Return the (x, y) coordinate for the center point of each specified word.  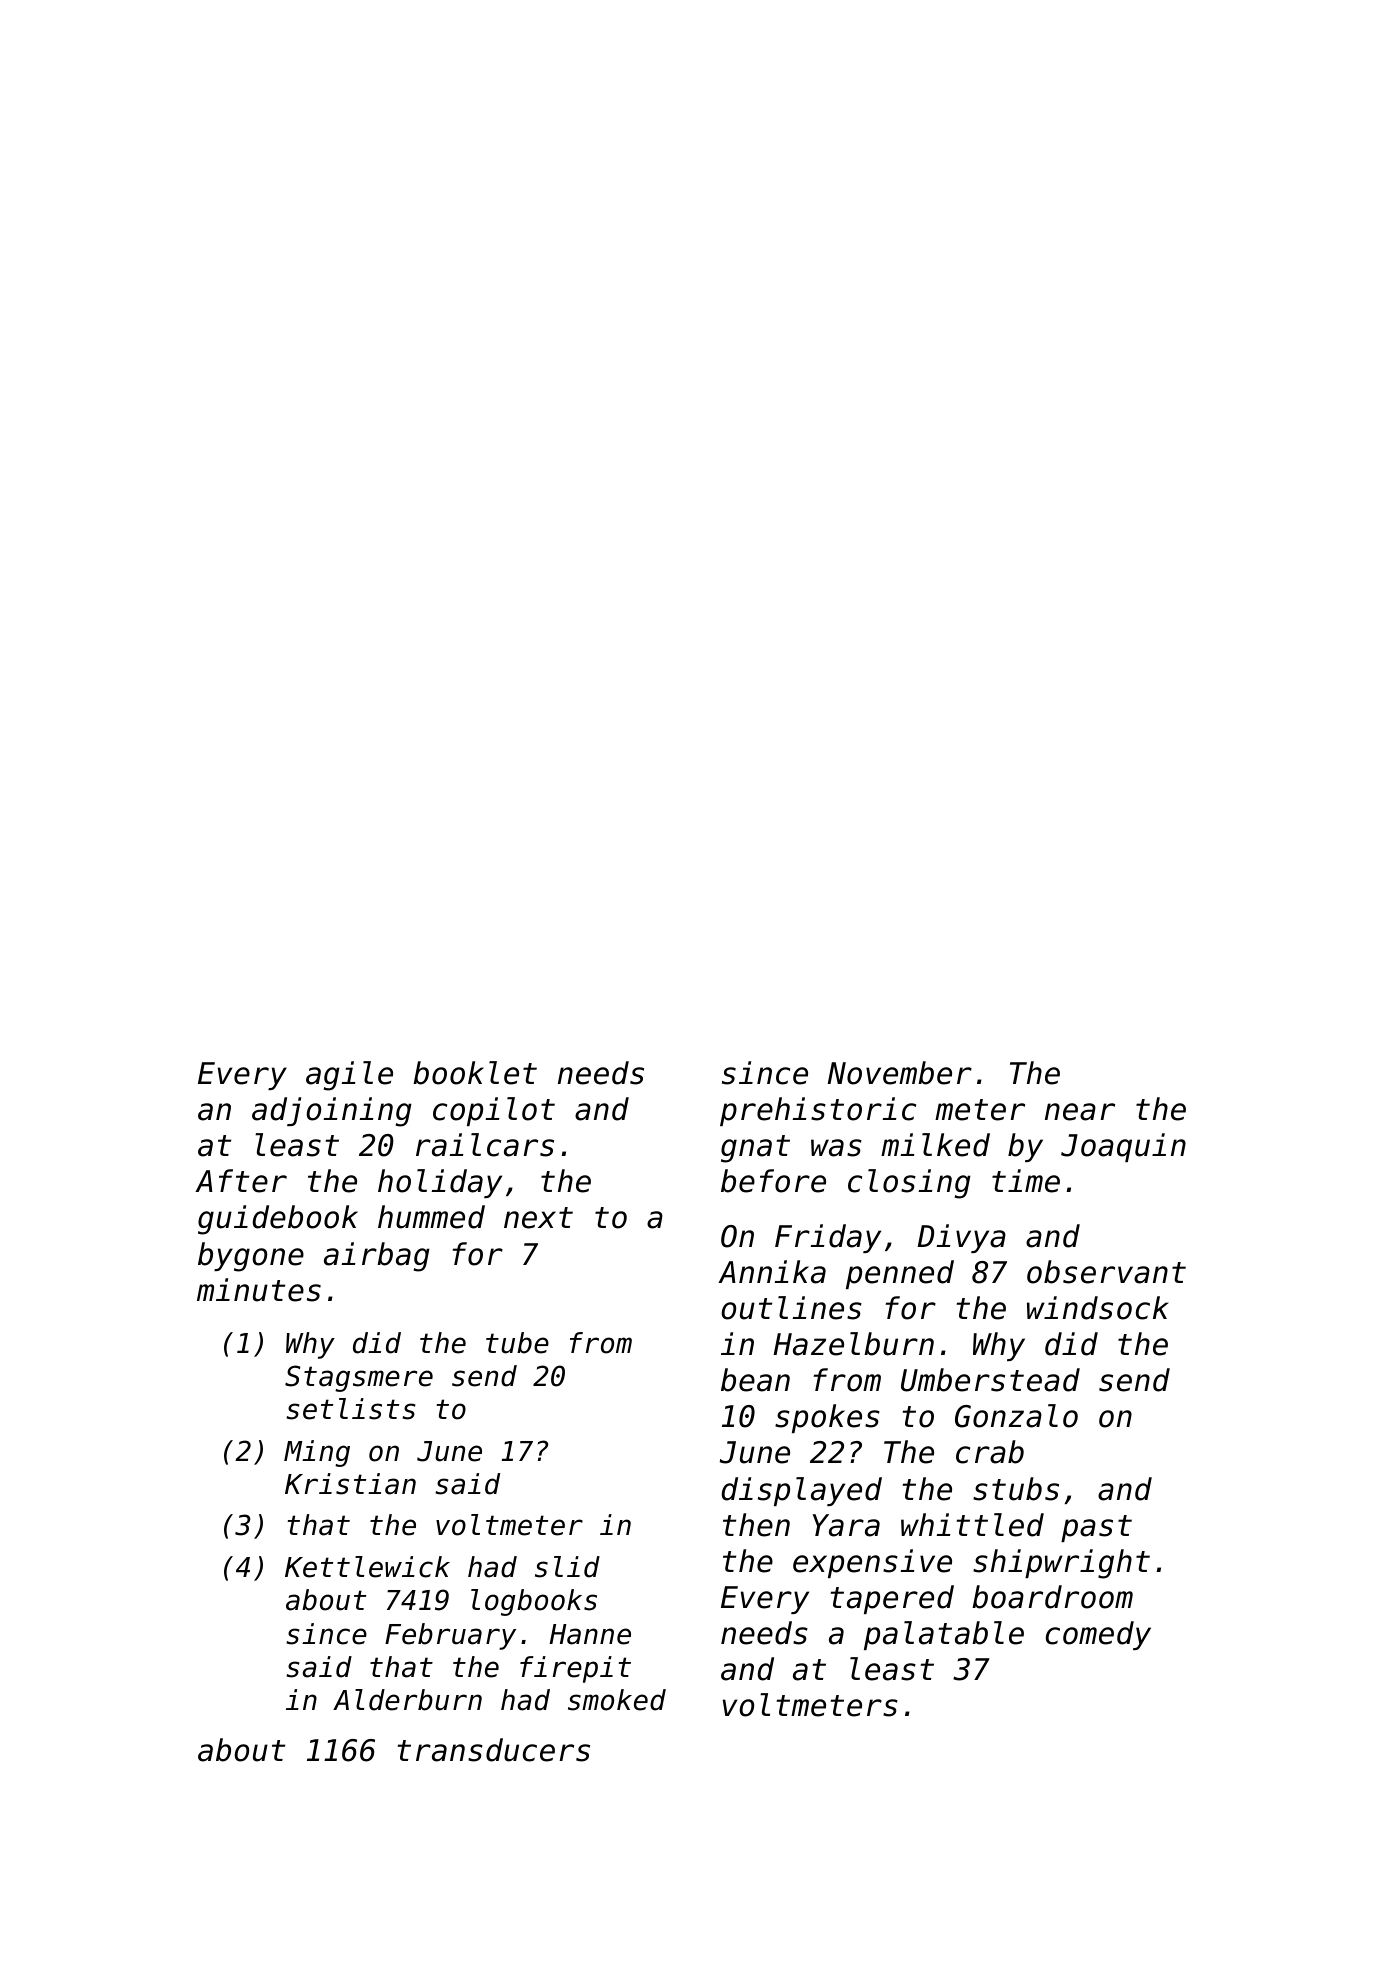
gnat (755, 1149)
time (1026, 1181)
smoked (617, 1700)
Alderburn (407, 1700)
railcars (485, 1145)
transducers (493, 1750)
